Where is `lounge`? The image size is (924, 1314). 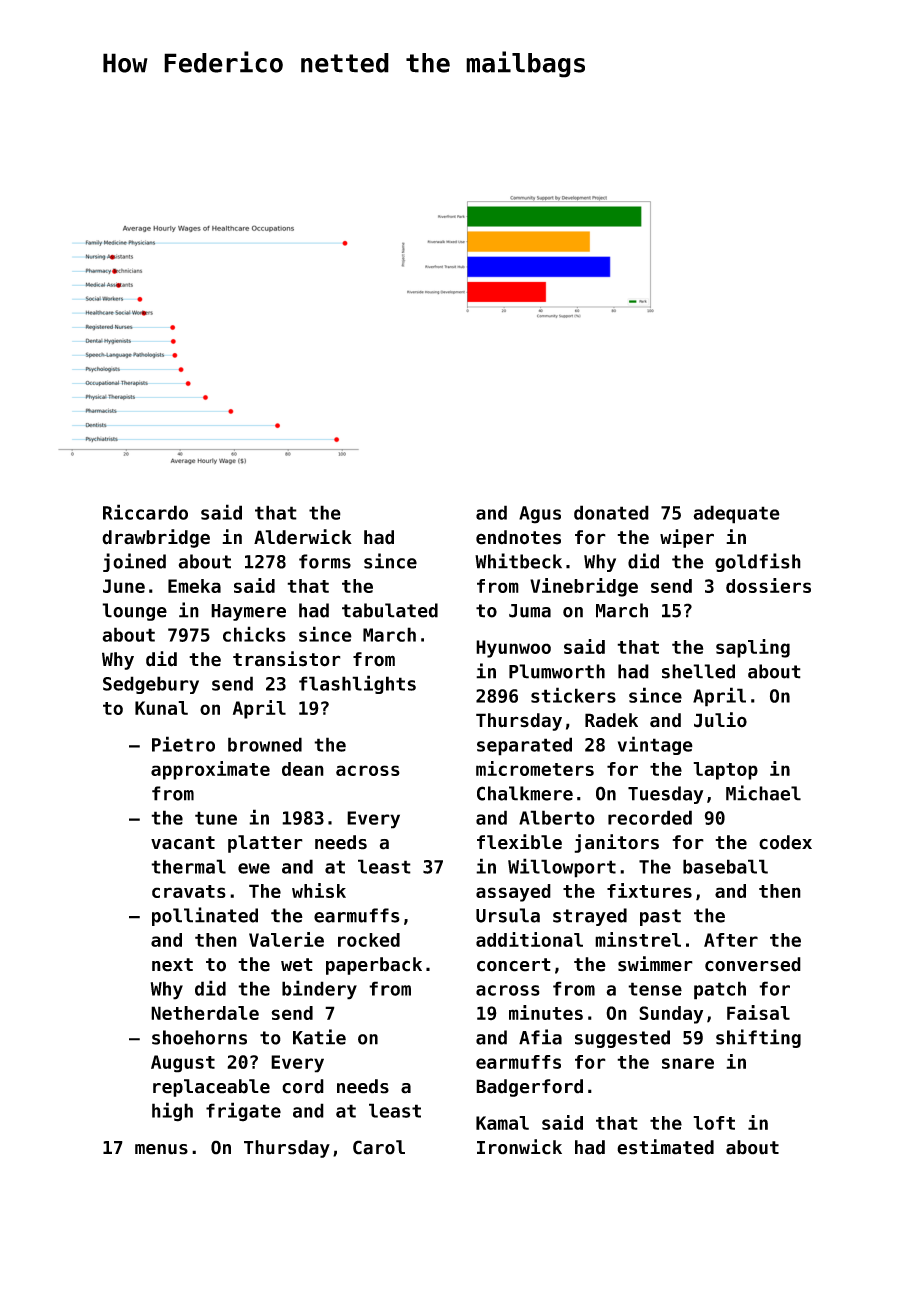 lounge is located at coordinates (134, 612).
